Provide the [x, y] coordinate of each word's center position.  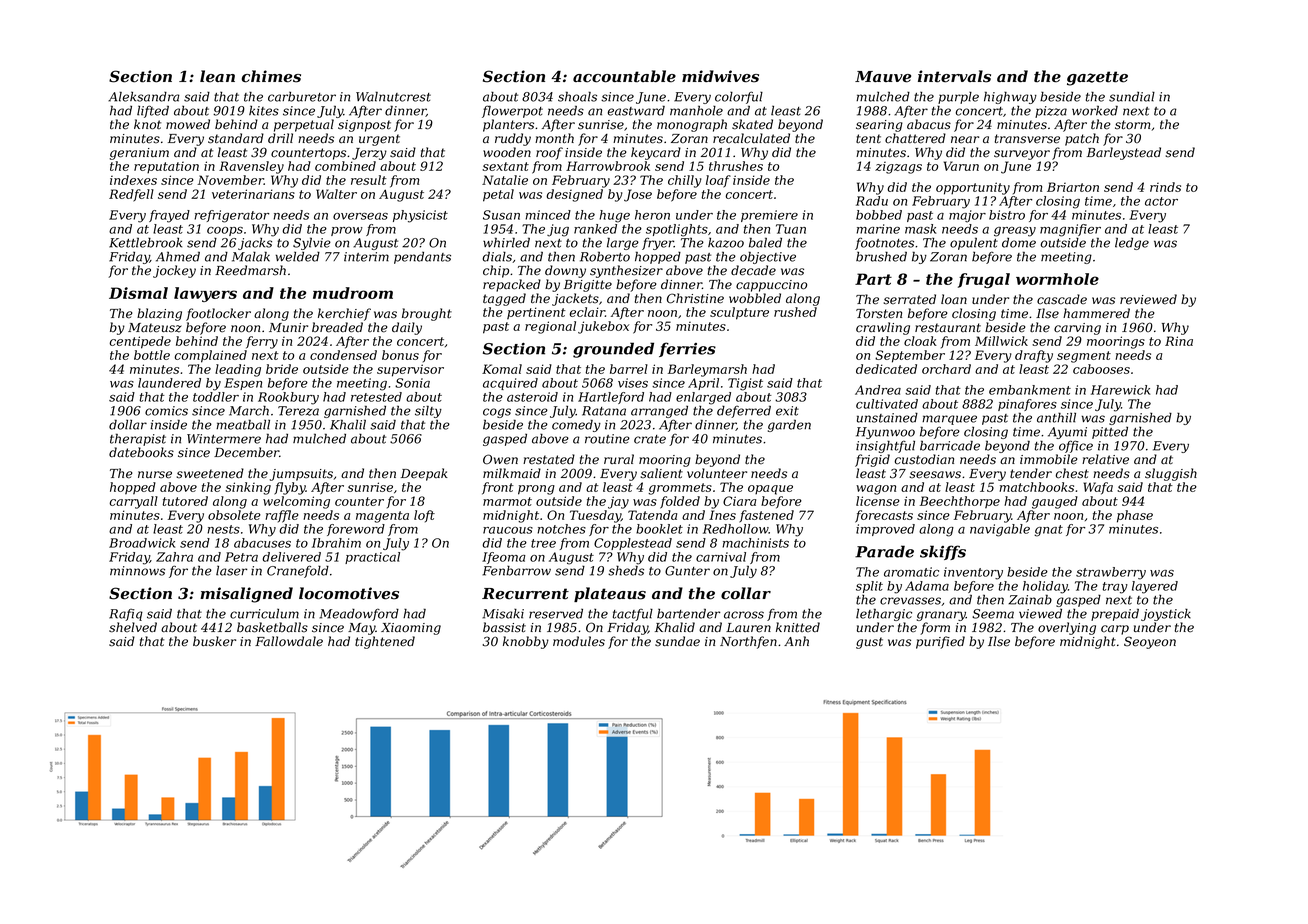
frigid [872, 460]
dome [1019, 243]
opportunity [973, 188]
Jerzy [369, 154]
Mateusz [155, 328]
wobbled [755, 298]
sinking [248, 488]
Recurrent [525, 594]
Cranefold [298, 571]
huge [614, 216]
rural [619, 459]
